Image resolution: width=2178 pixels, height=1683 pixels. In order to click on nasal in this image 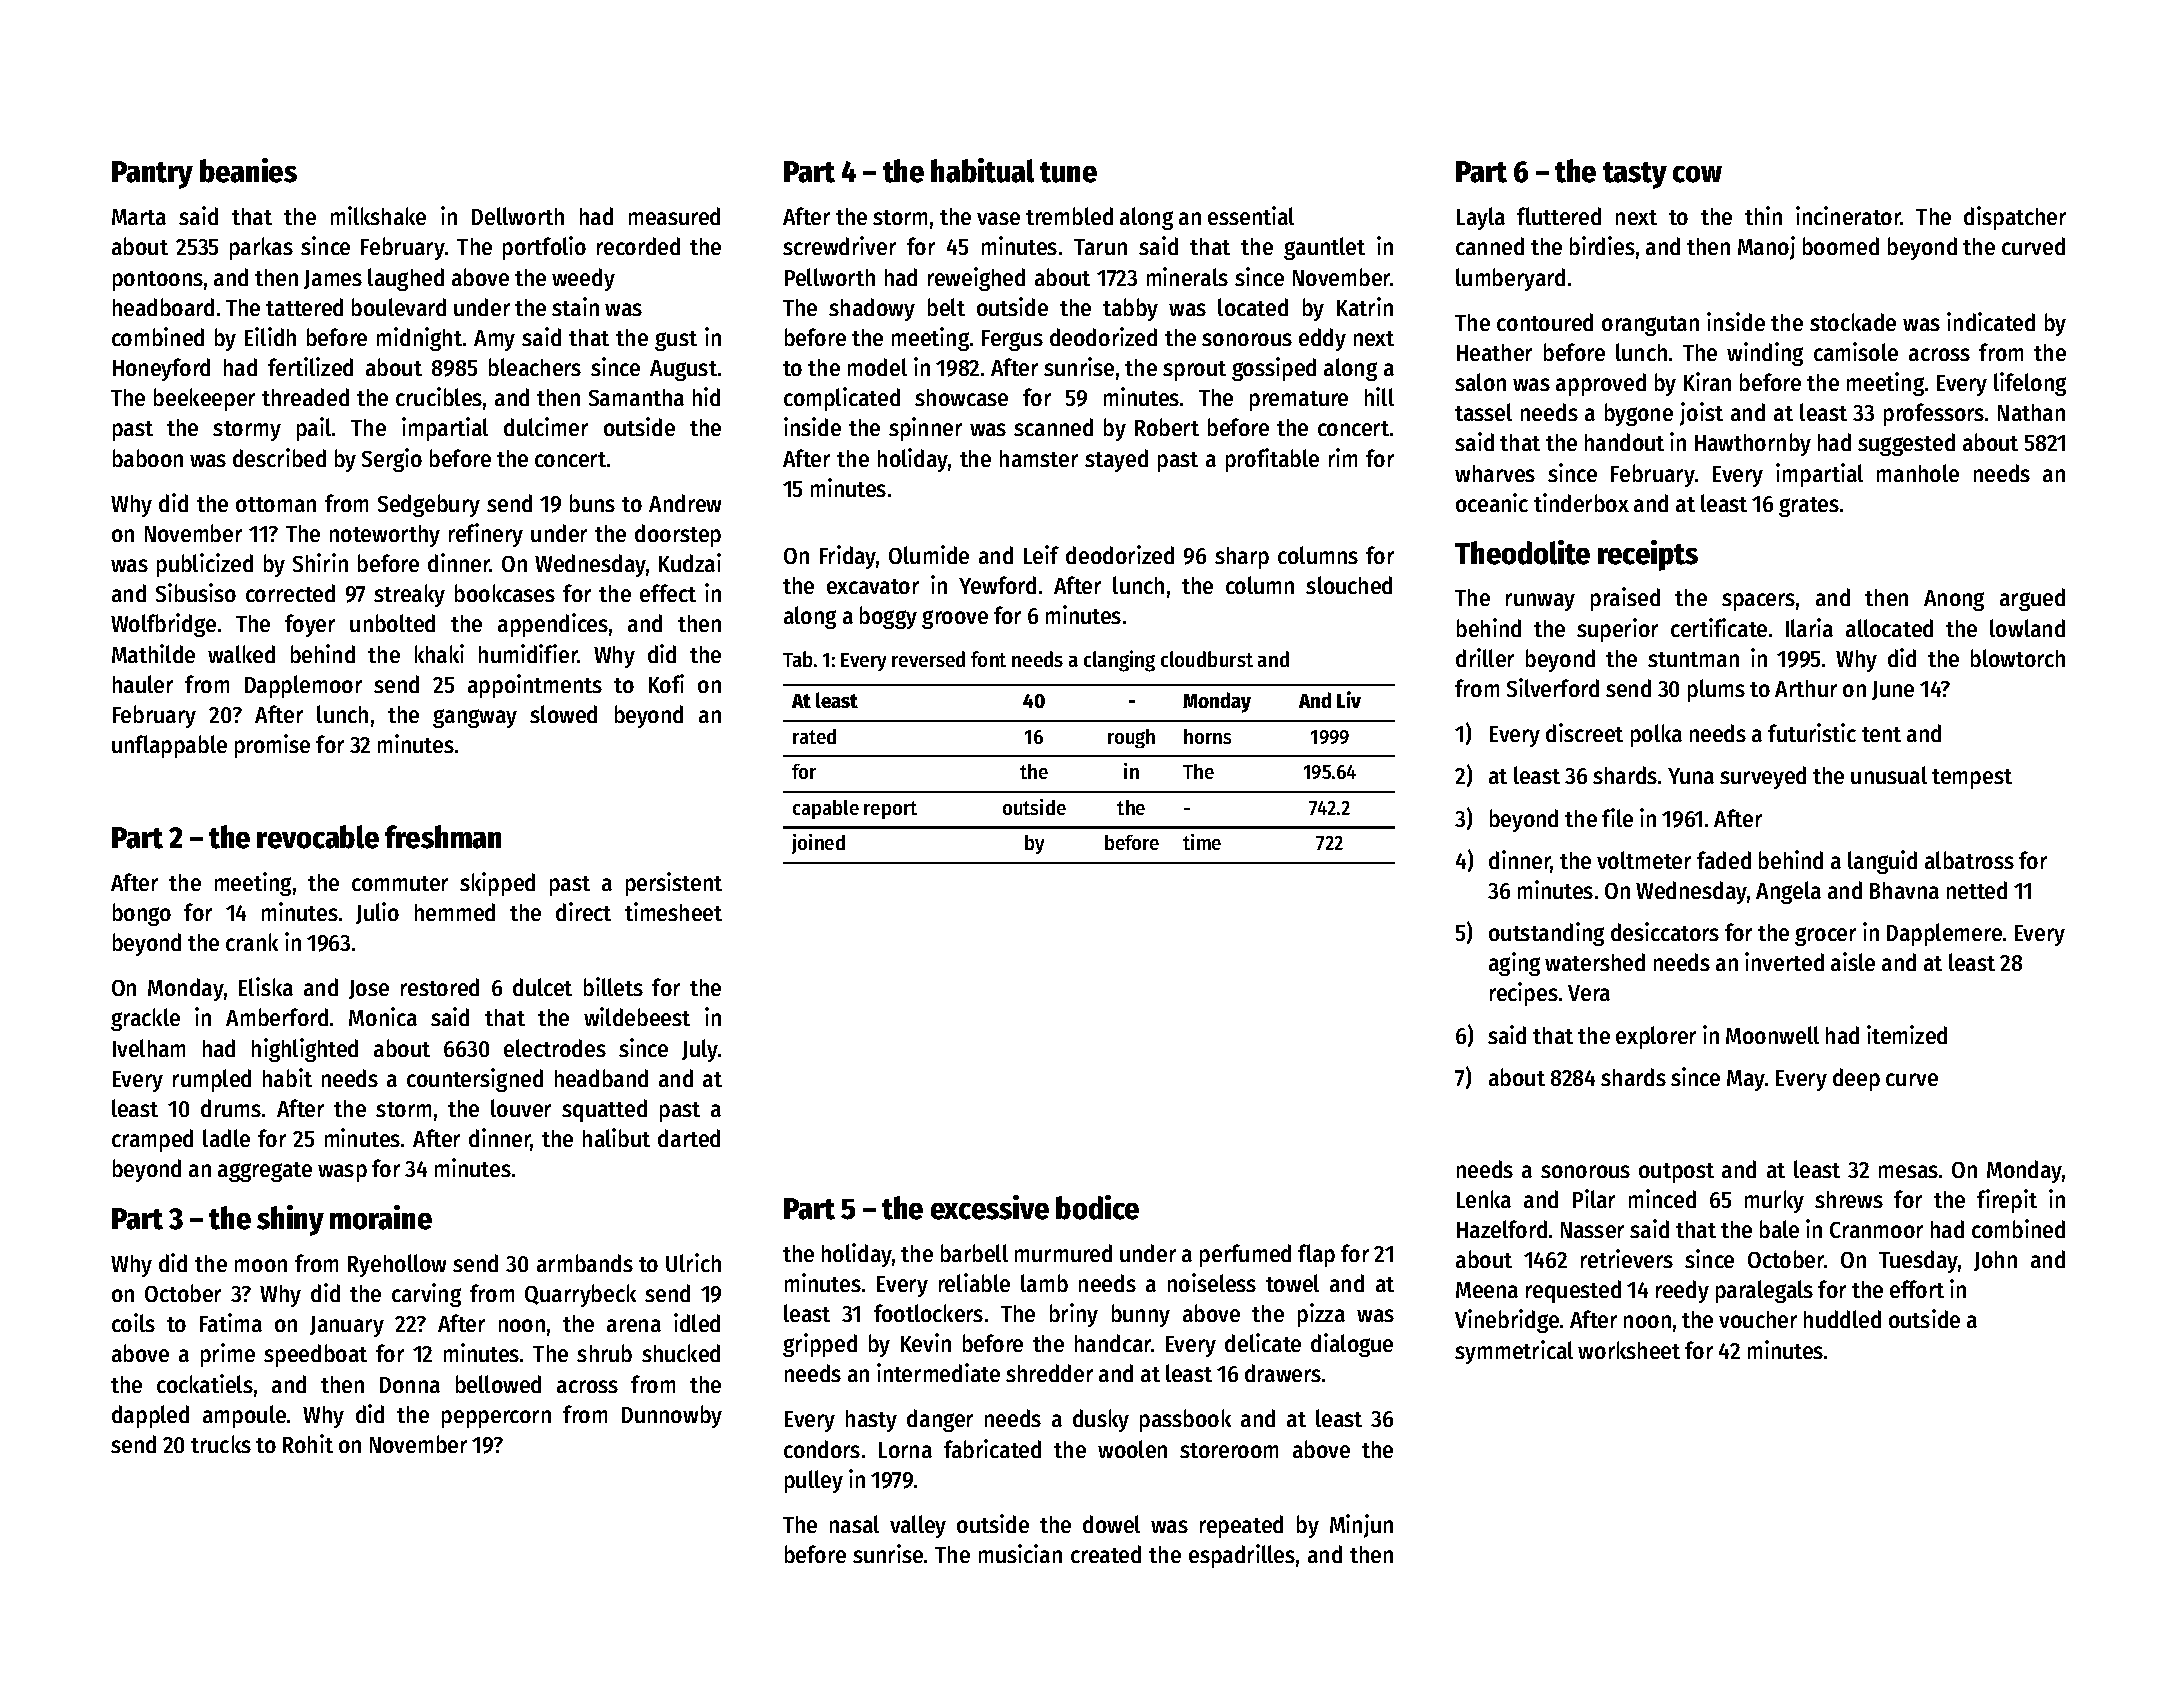, I will do `click(854, 1524)`.
